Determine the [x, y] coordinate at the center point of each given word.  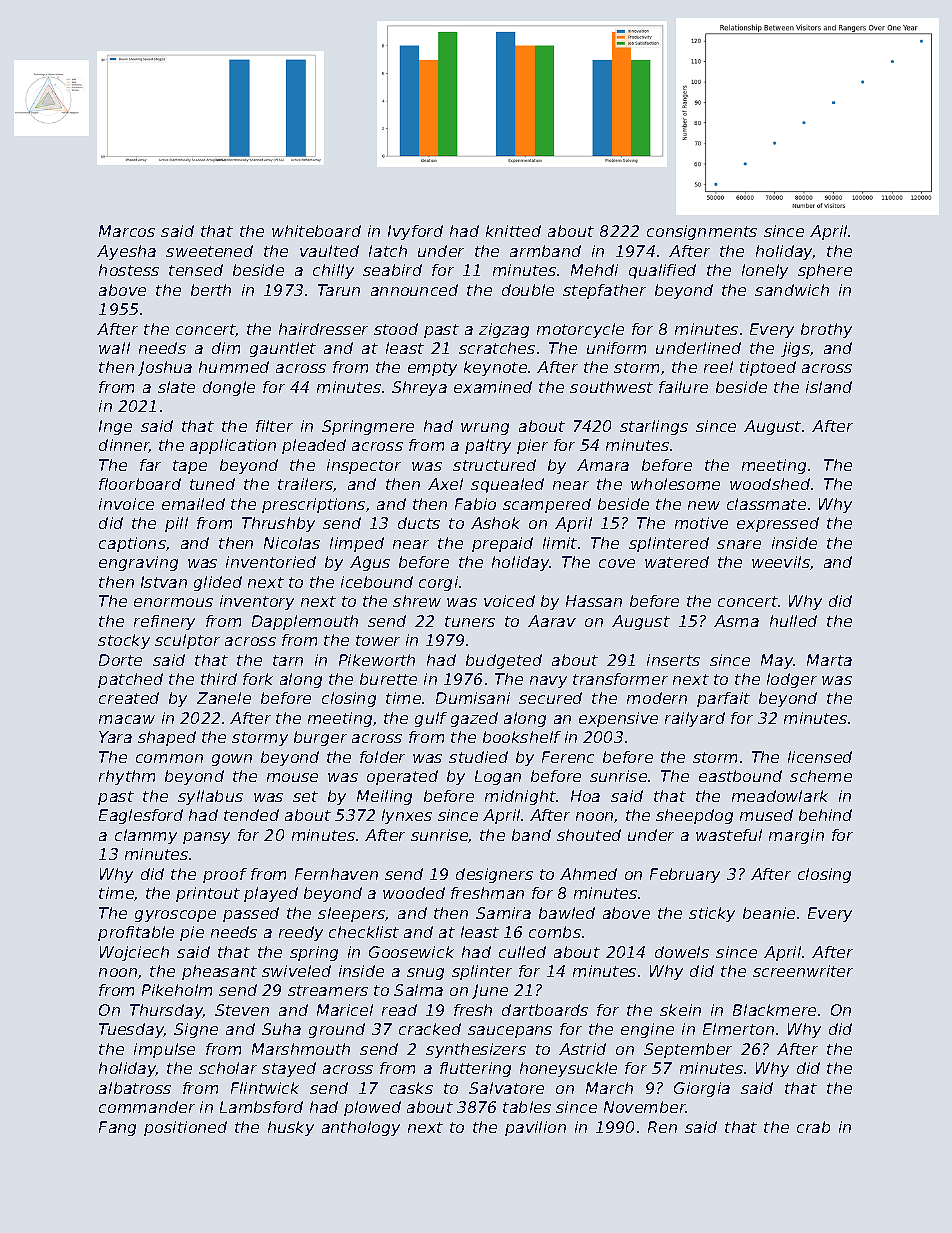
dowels [682, 952]
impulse [164, 1050]
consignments [702, 232]
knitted [513, 231]
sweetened [209, 251]
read [399, 1010]
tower [378, 640]
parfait [723, 699]
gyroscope [175, 916]
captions [132, 544]
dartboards [545, 1010]
